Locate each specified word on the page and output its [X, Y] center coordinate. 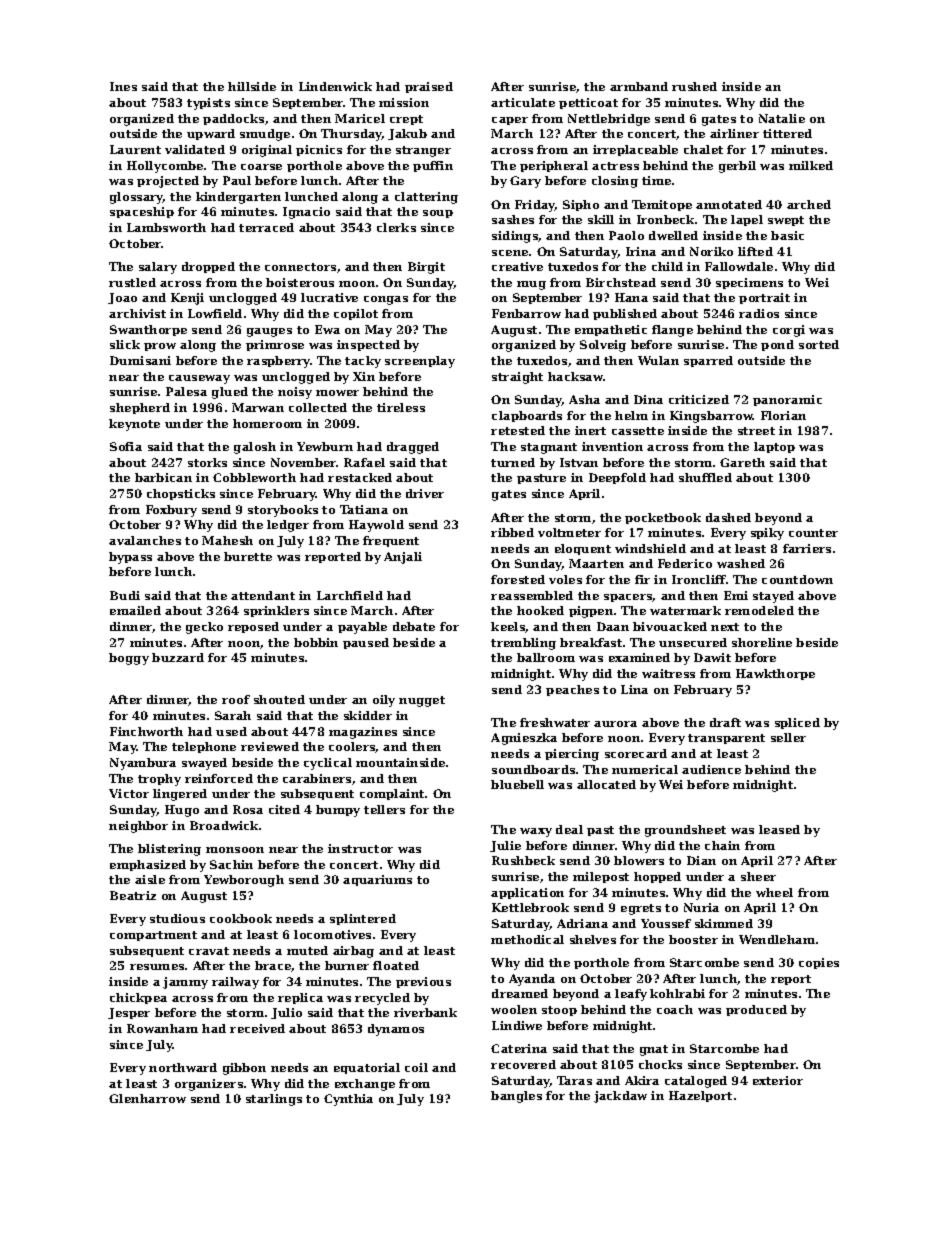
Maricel [360, 118]
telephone [204, 747]
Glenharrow [147, 1098]
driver [425, 493]
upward [211, 134]
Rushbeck [523, 860]
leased [779, 829]
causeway [199, 379]
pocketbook [663, 518]
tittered [787, 133]
